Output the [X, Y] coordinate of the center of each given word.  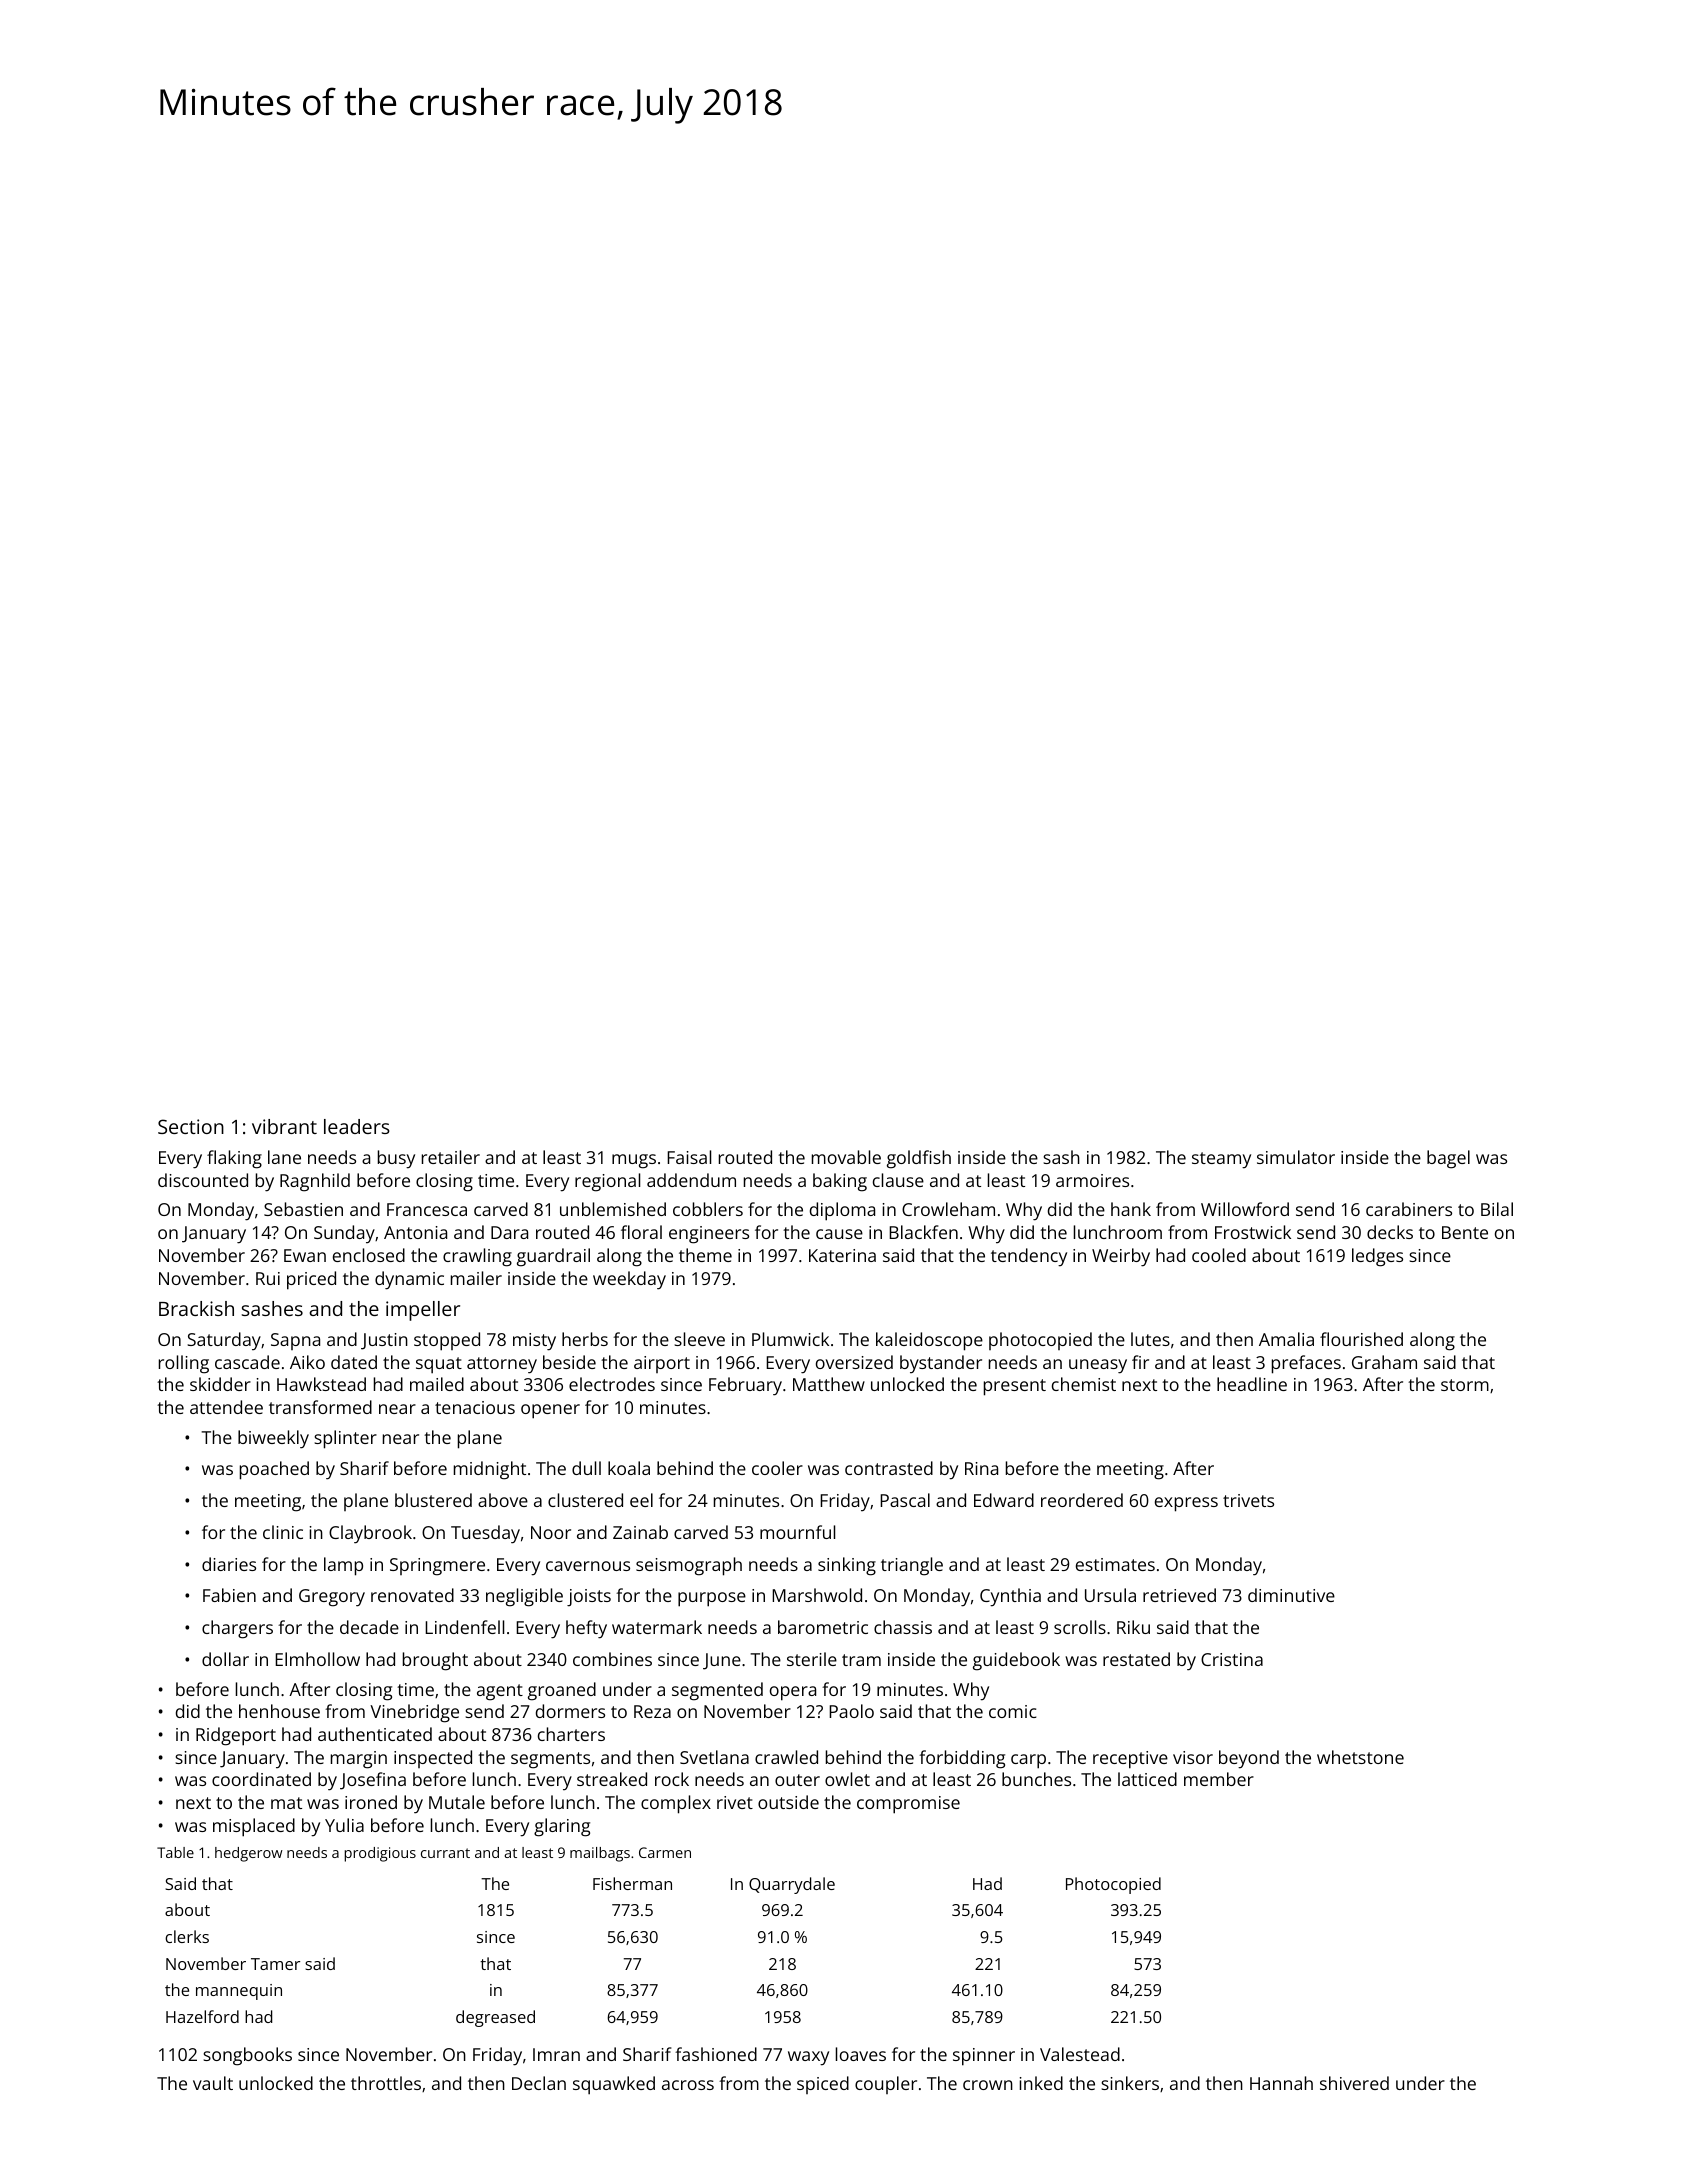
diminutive [1291, 1595]
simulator [1296, 1157]
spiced [823, 2085]
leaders [357, 1126]
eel [641, 1500]
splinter [345, 1439]
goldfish [919, 1159]
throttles [386, 2083]
